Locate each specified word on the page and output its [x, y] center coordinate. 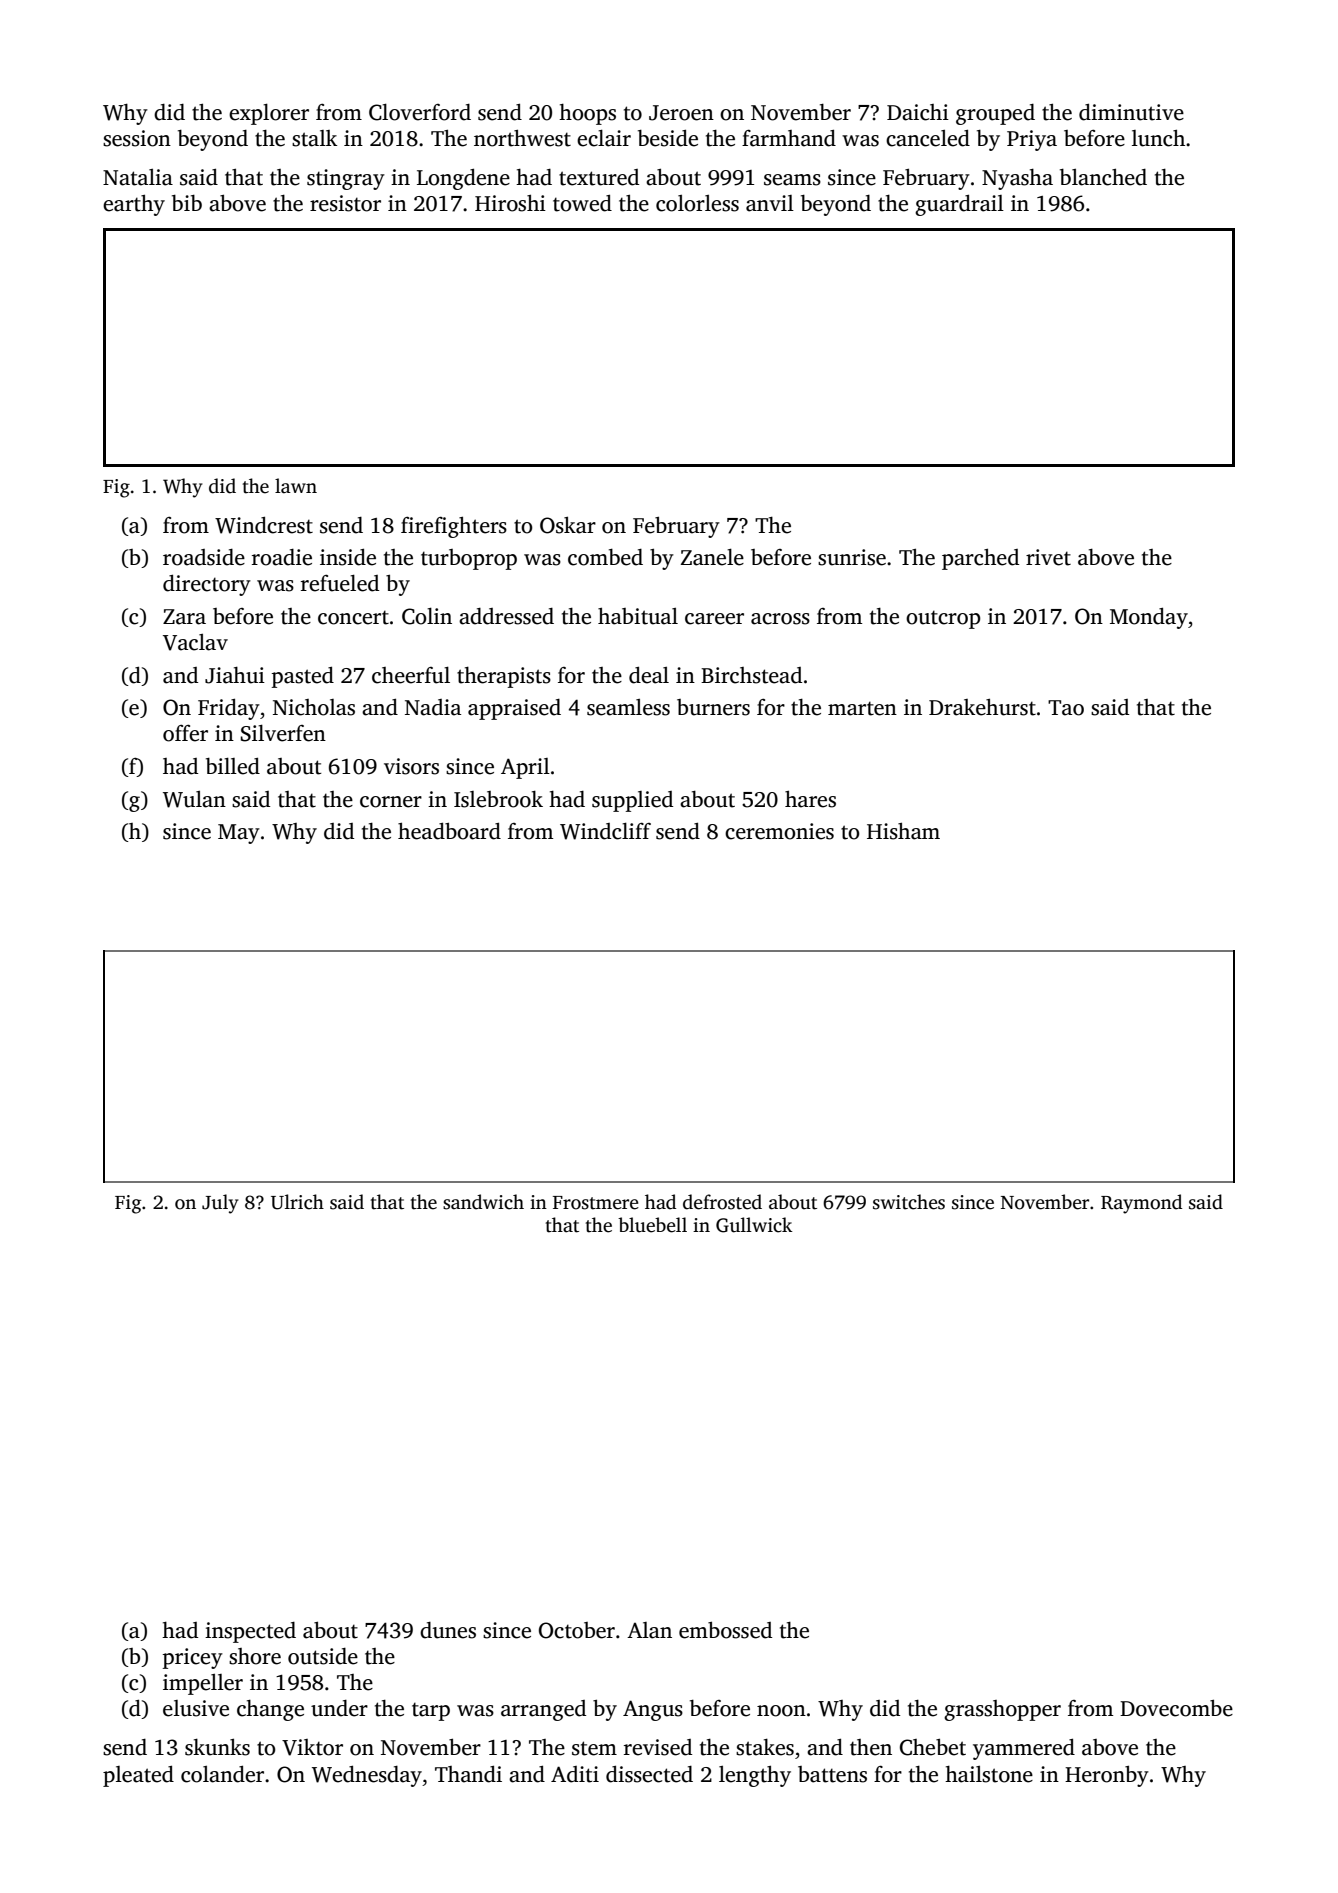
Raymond [1141, 1204]
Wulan [194, 799]
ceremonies [779, 831]
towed [582, 203]
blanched [1103, 177]
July [220, 1204]
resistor [345, 203]
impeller [203, 1684]
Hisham [903, 831]
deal [649, 675]
